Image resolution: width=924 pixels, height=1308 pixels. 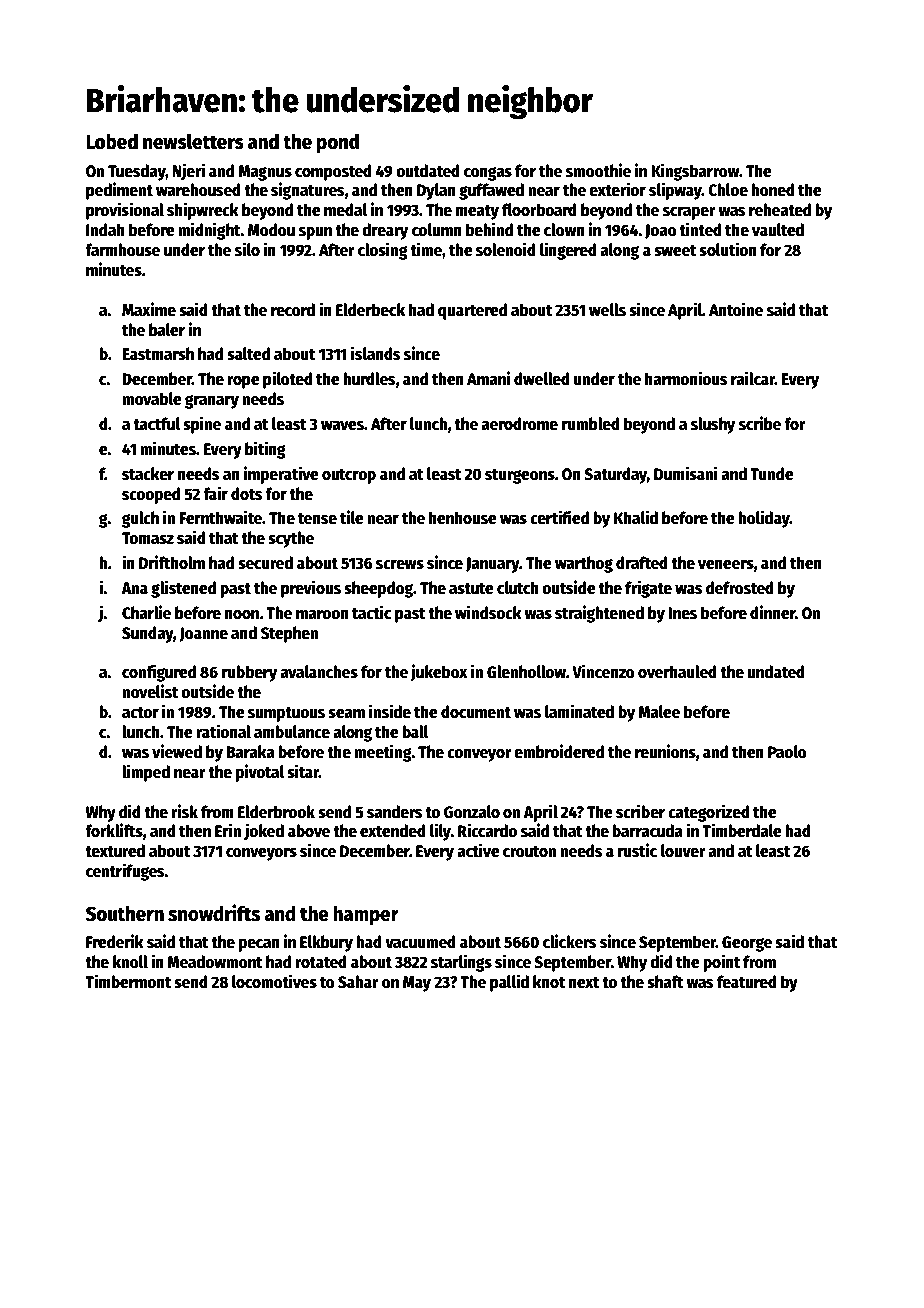 I want to click on snowdrifts, so click(x=214, y=913).
